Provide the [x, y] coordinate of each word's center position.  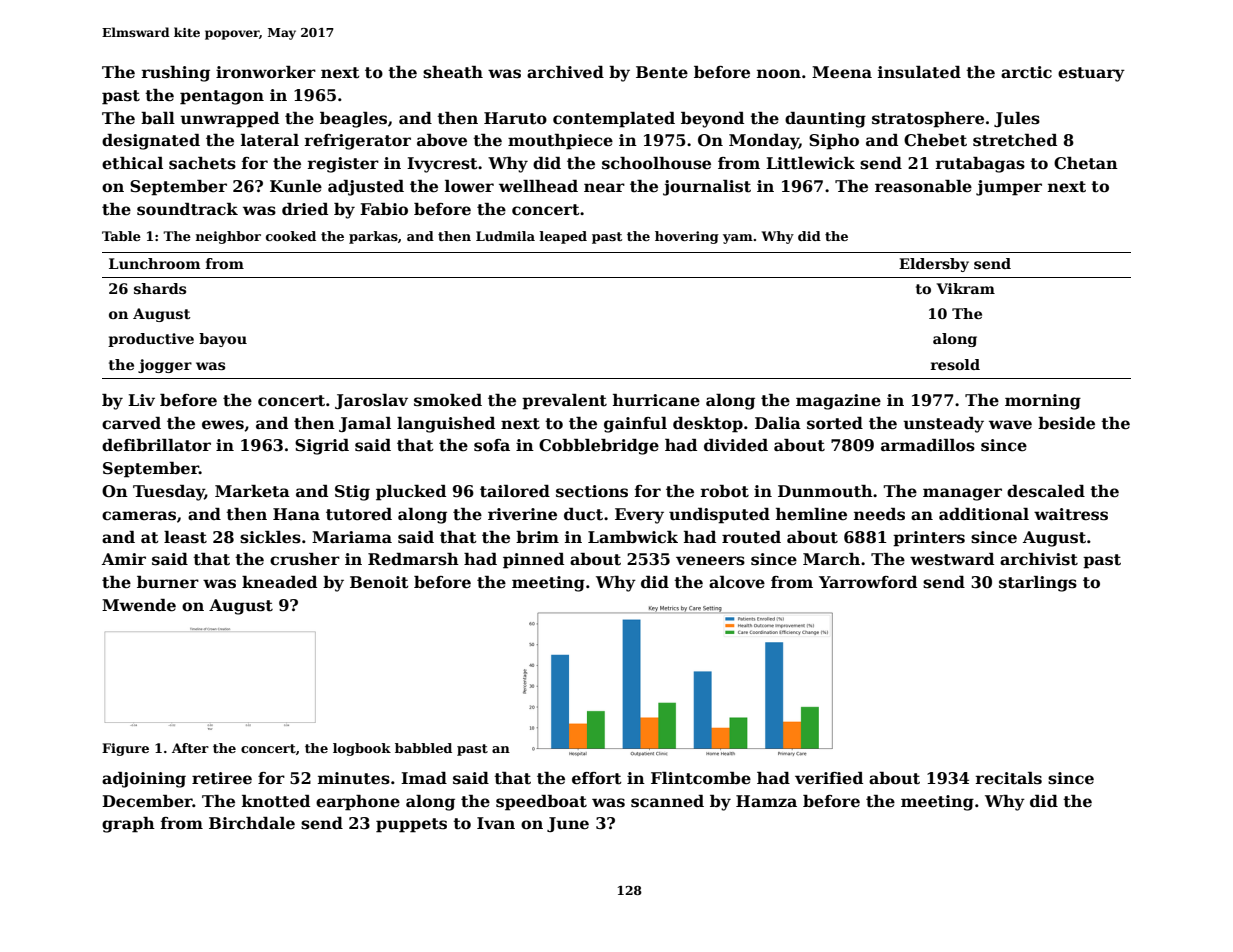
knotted [276, 801]
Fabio [384, 209]
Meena [842, 72]
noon [779, 74]
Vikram [965, 288]
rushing [176, 74]
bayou [223, 340]
